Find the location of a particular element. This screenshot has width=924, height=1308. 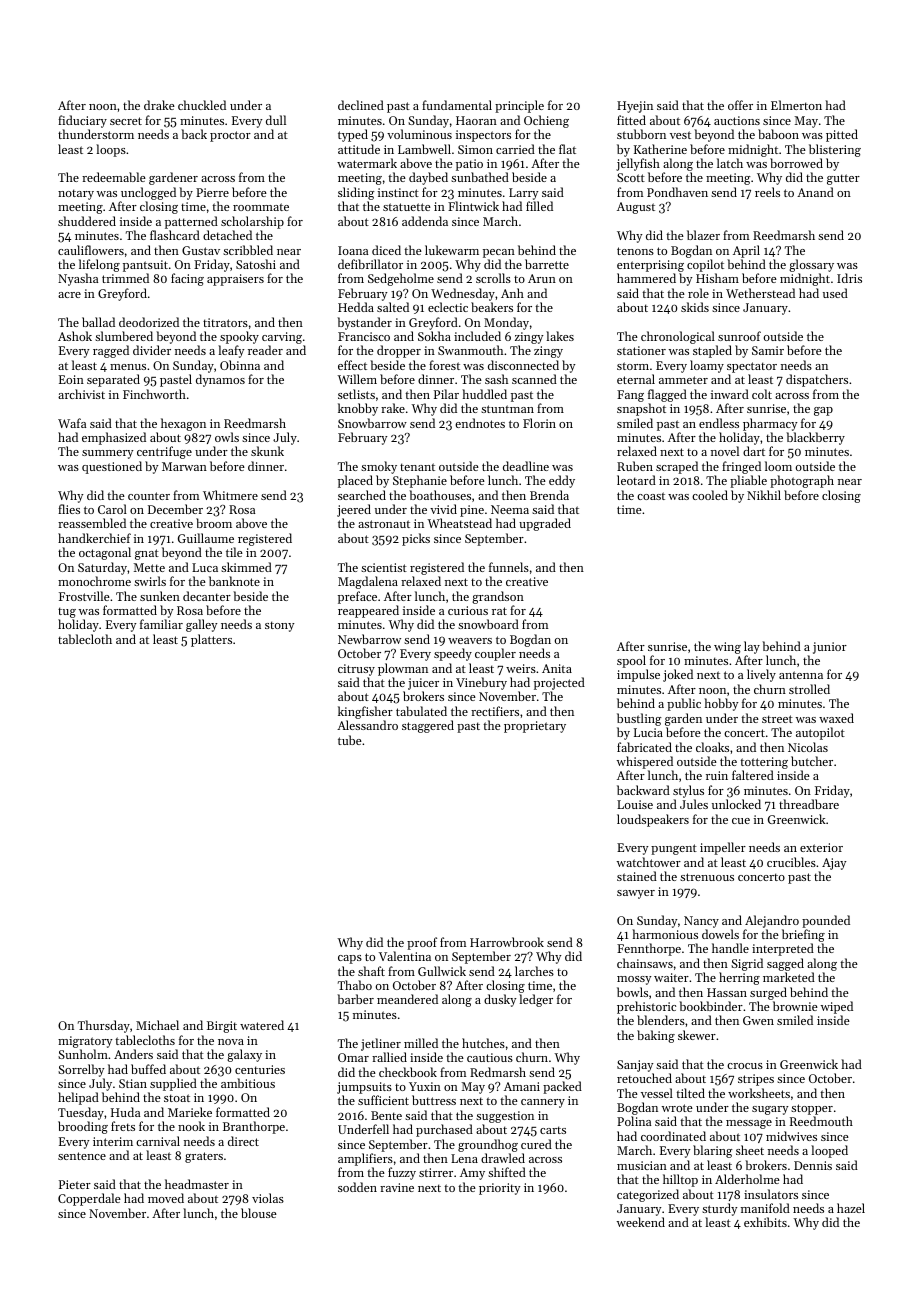

Ajay is located at coordinates (834, 864).
